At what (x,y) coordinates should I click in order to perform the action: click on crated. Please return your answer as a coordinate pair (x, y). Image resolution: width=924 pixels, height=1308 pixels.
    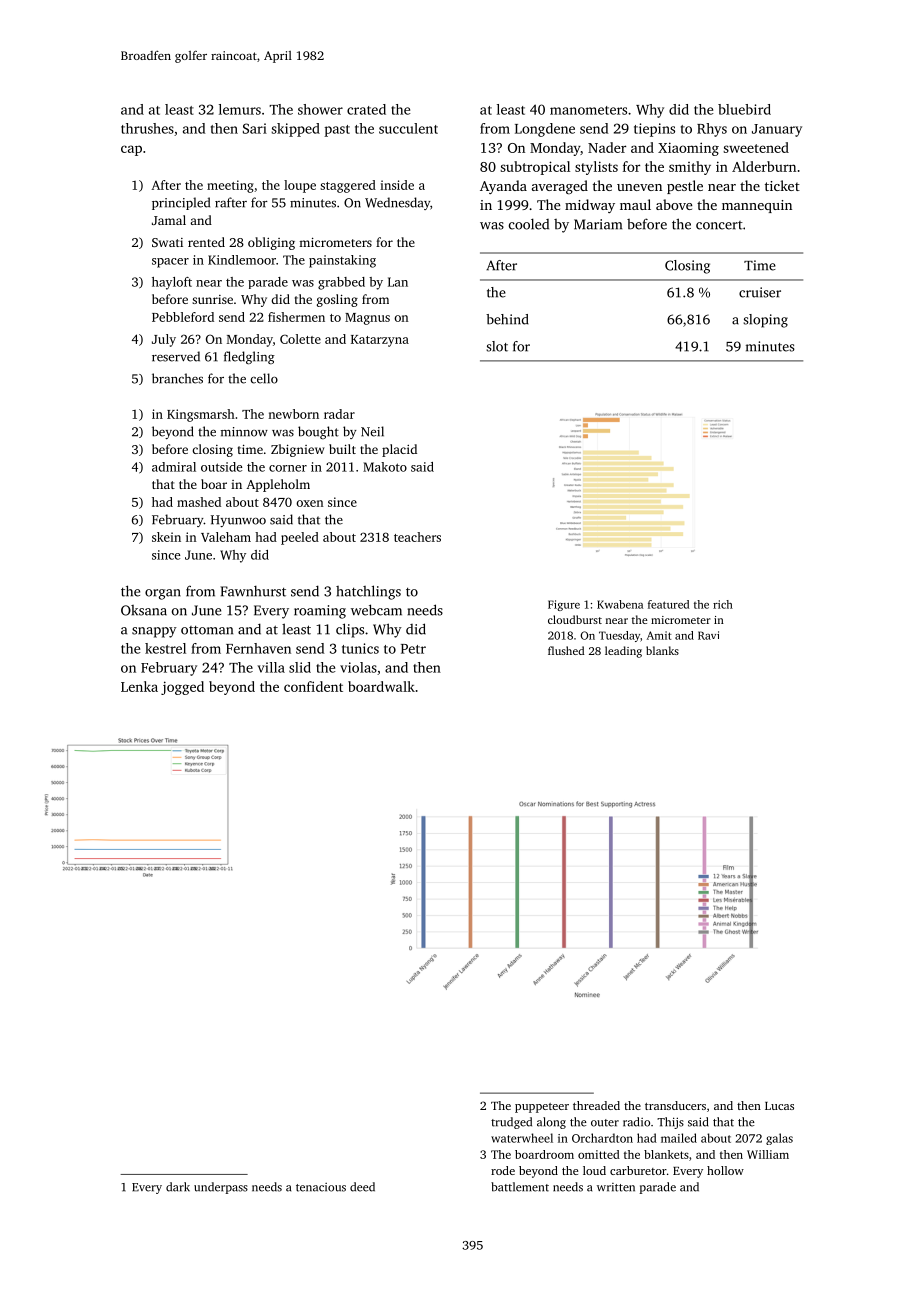
    Looking at the image, I should click on (366, 109).
